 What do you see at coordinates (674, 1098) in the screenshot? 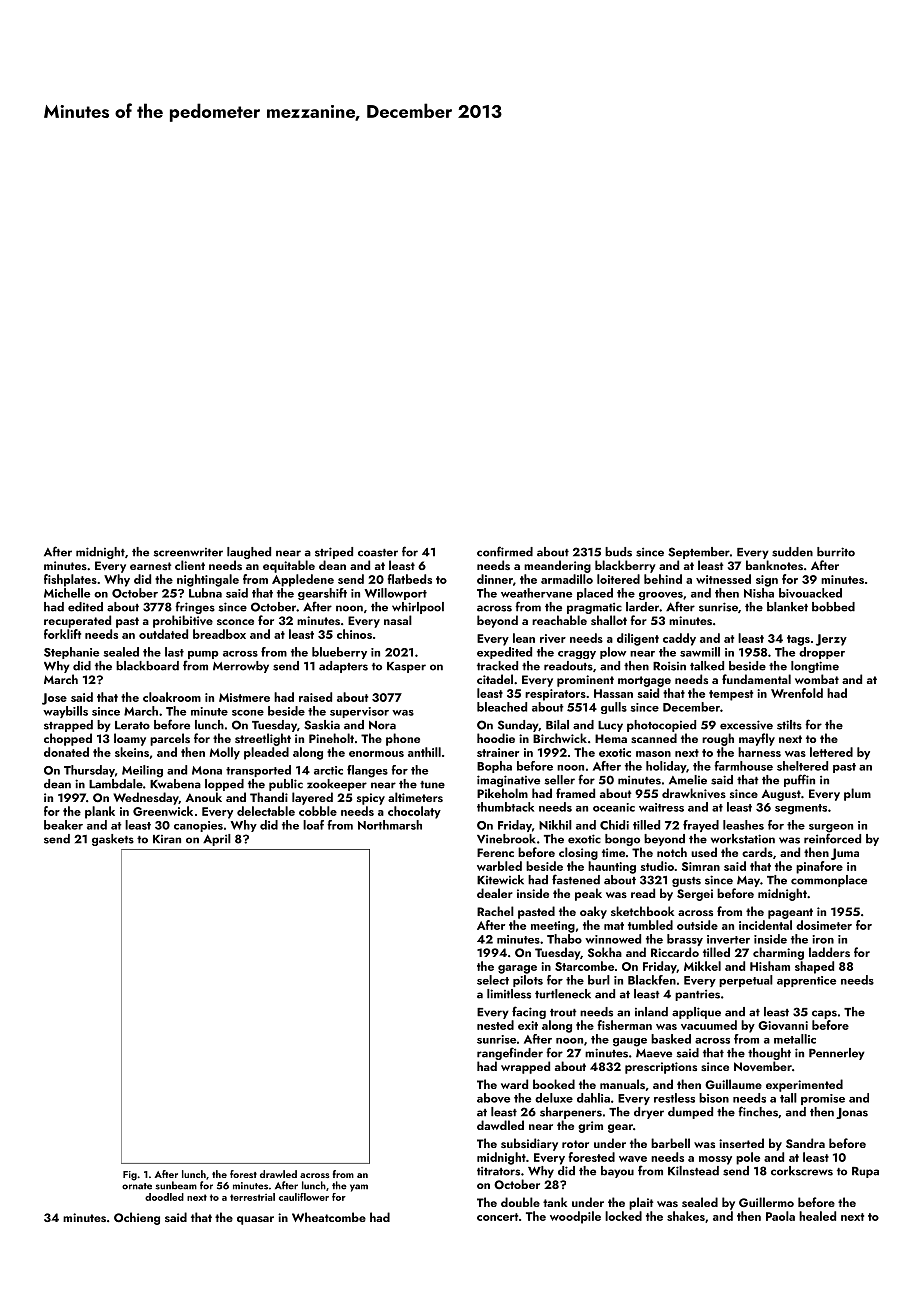
I see `restless` at bounding box center [674, 1098].
